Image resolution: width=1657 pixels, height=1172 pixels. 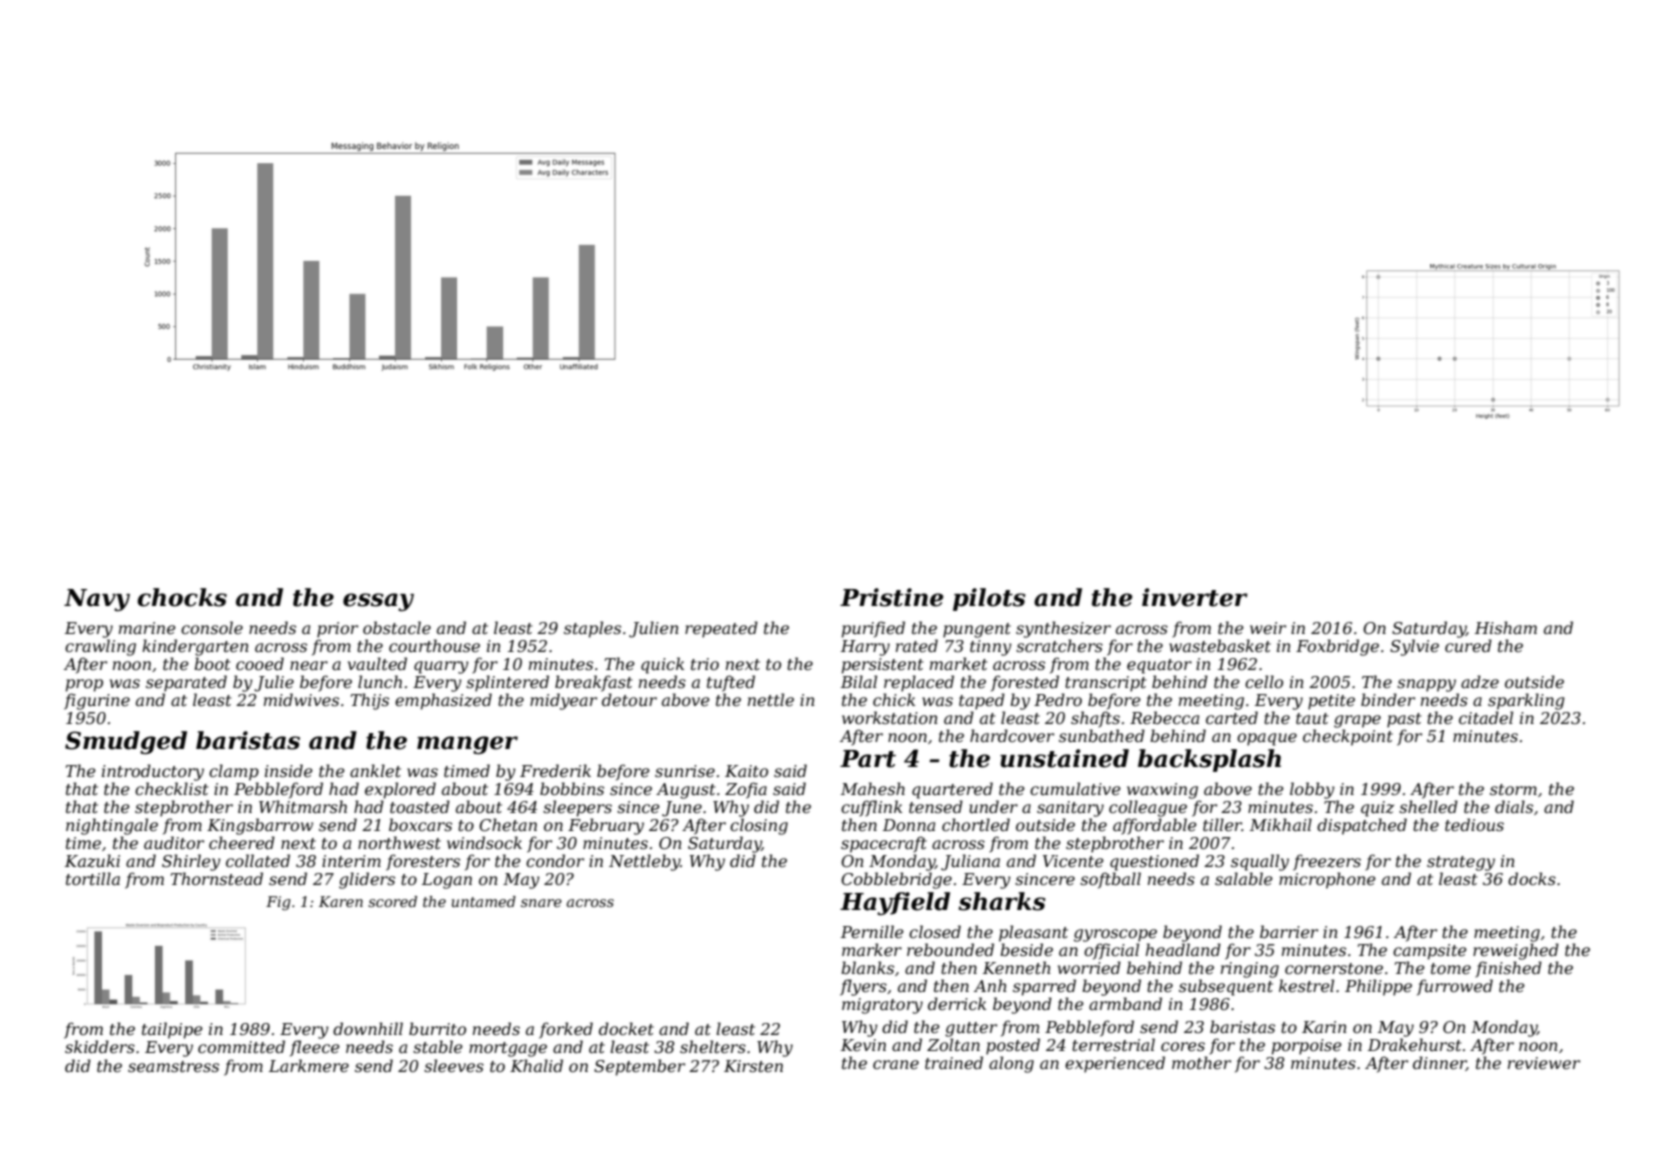 I want to click on essay, so click(x=378, y=602).
